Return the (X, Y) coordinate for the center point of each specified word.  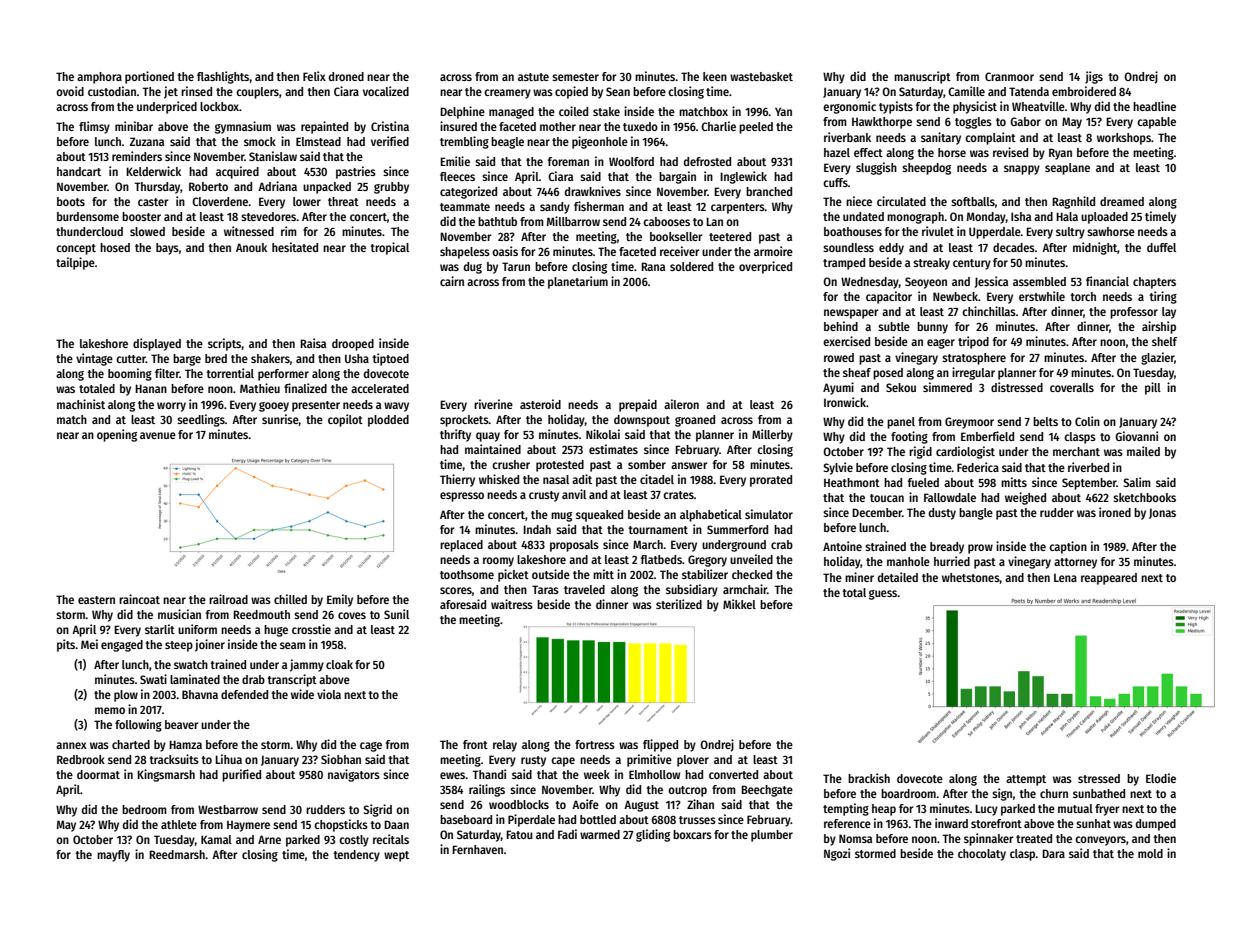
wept (396, 856)
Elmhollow (654, 774)
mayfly (113, 856)
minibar (134, 126)
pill (1153, 388)
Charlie (718, 126)
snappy (1022, 170)
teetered (730, 236)
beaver (181, 724)
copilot (345, 420)
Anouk (251, 247)
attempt (1026, 780)
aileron (681, 404)
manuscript (922, 77)
